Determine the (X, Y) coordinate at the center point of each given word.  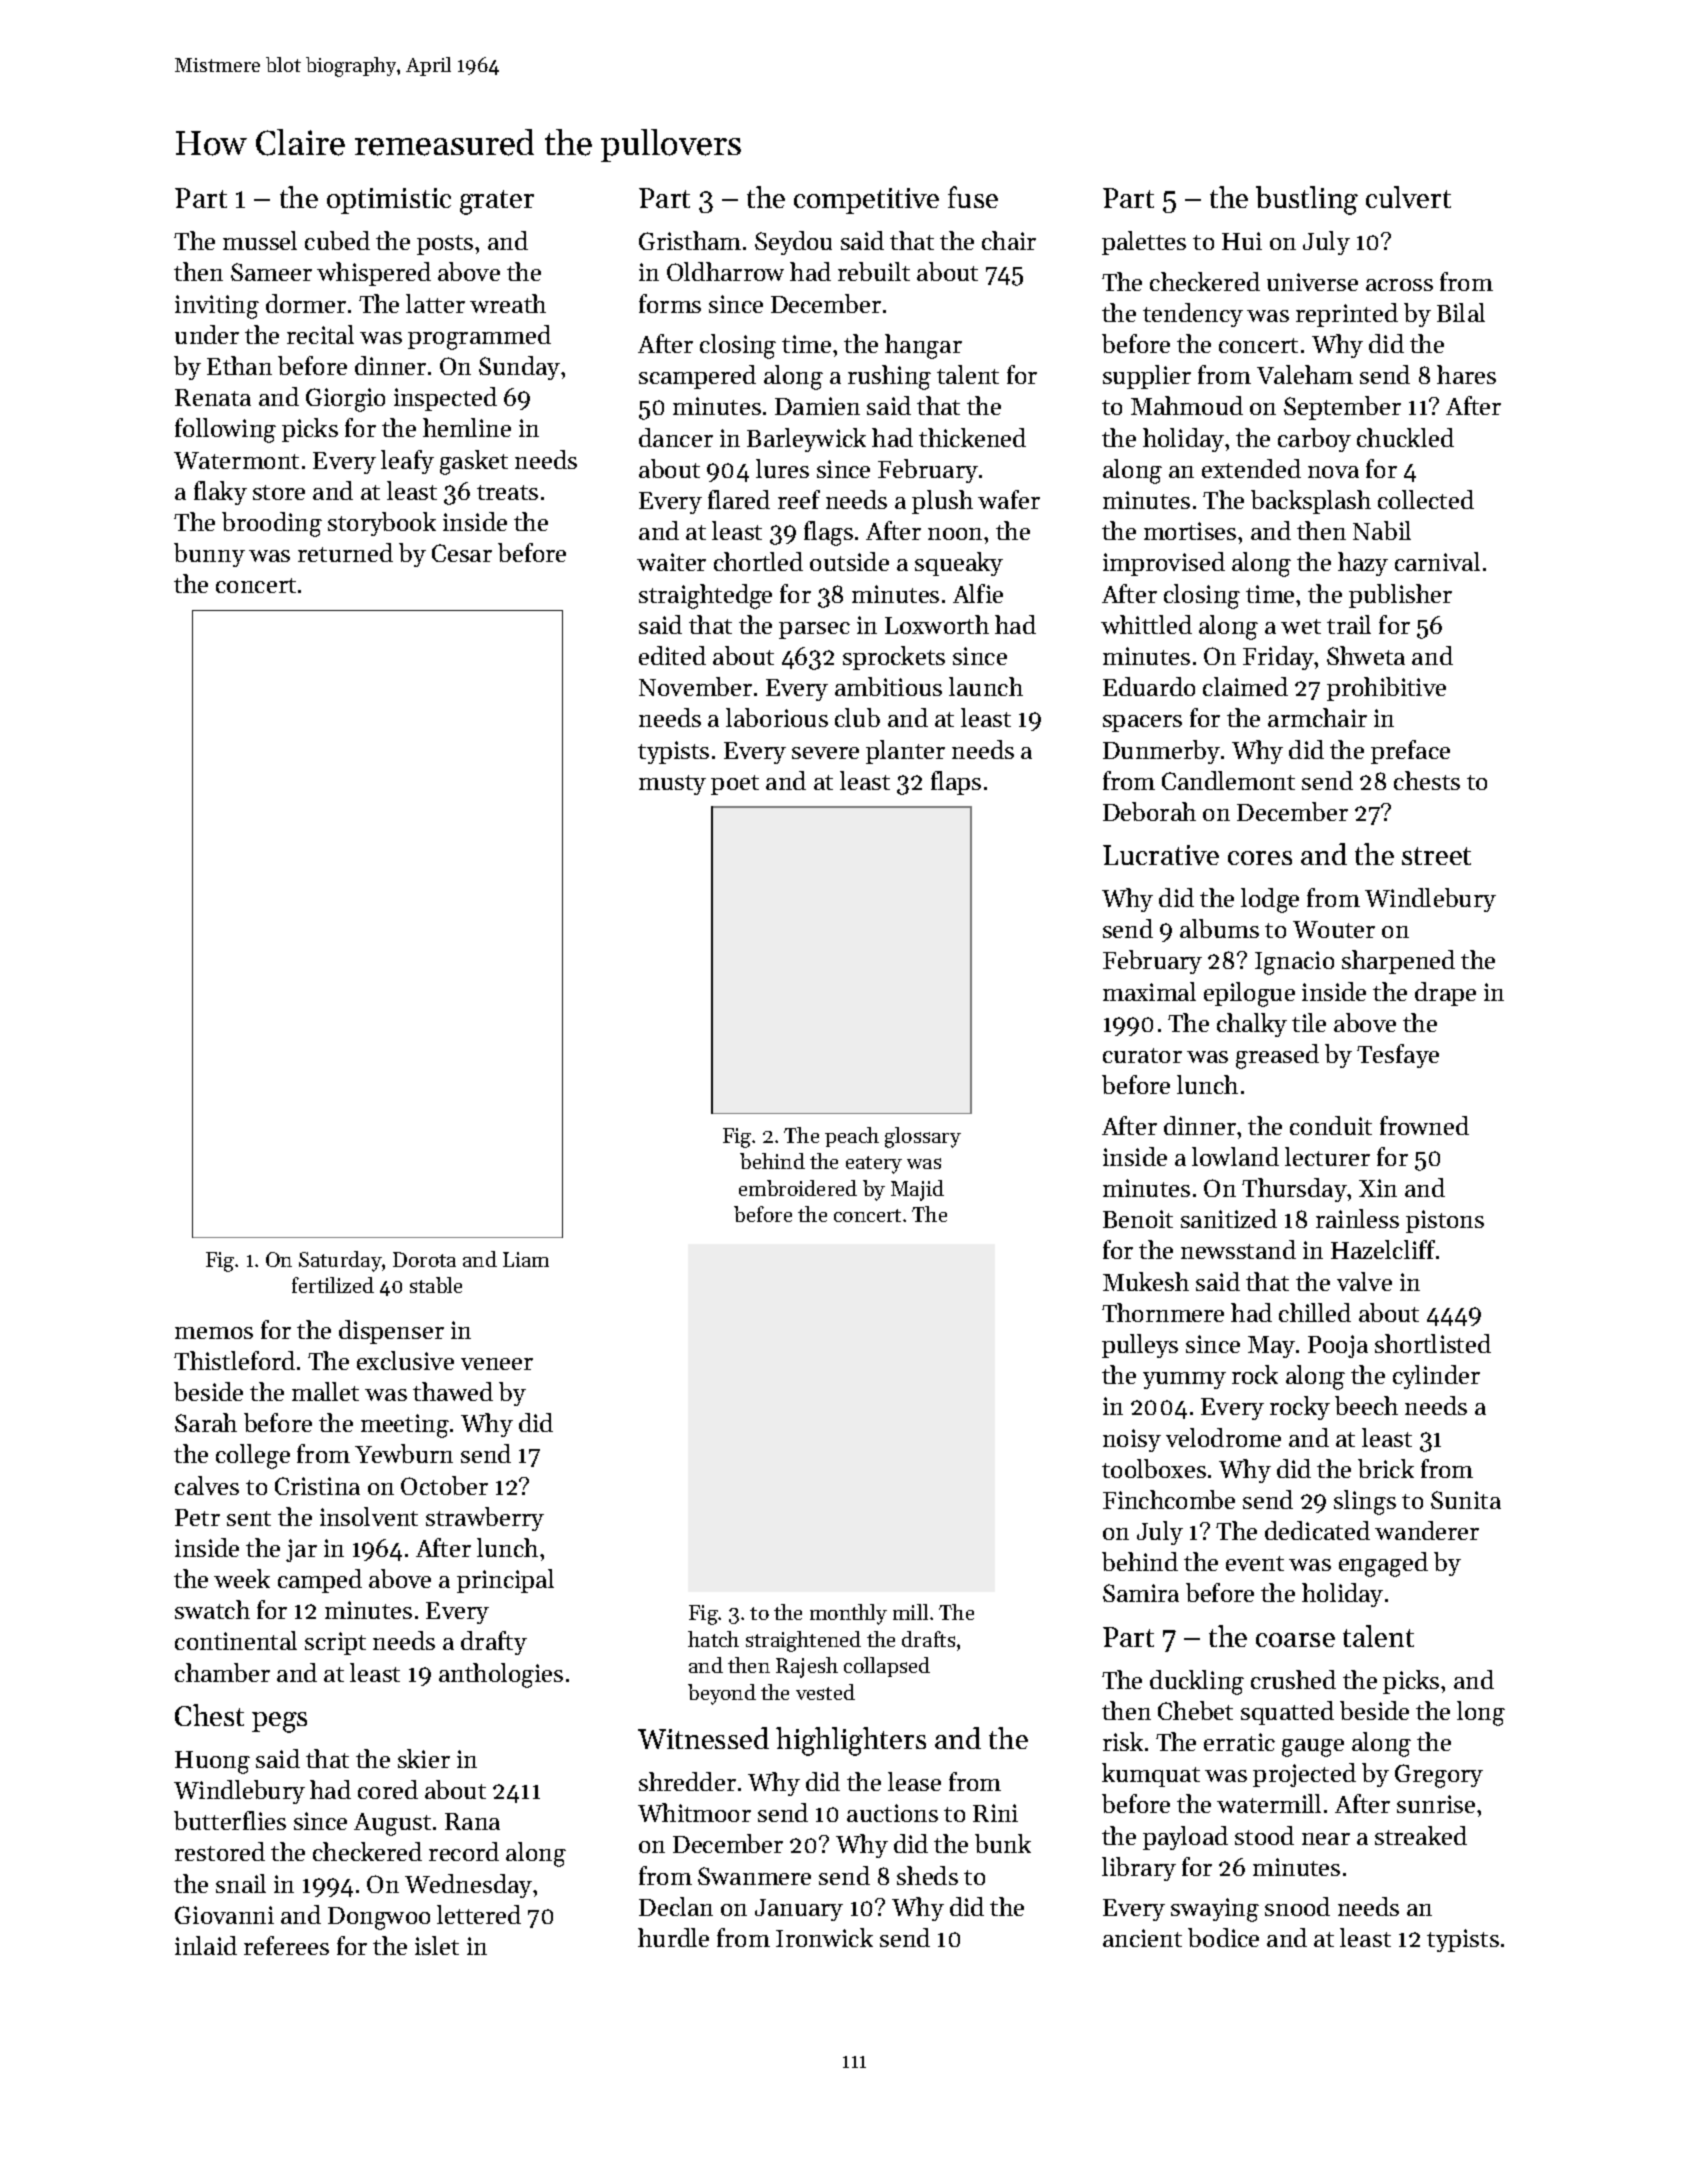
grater (497, 202)
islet (437, 1945)
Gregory (1439, 1776)
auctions (892, 1813)
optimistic (389, 201)
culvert (1408, 197)
